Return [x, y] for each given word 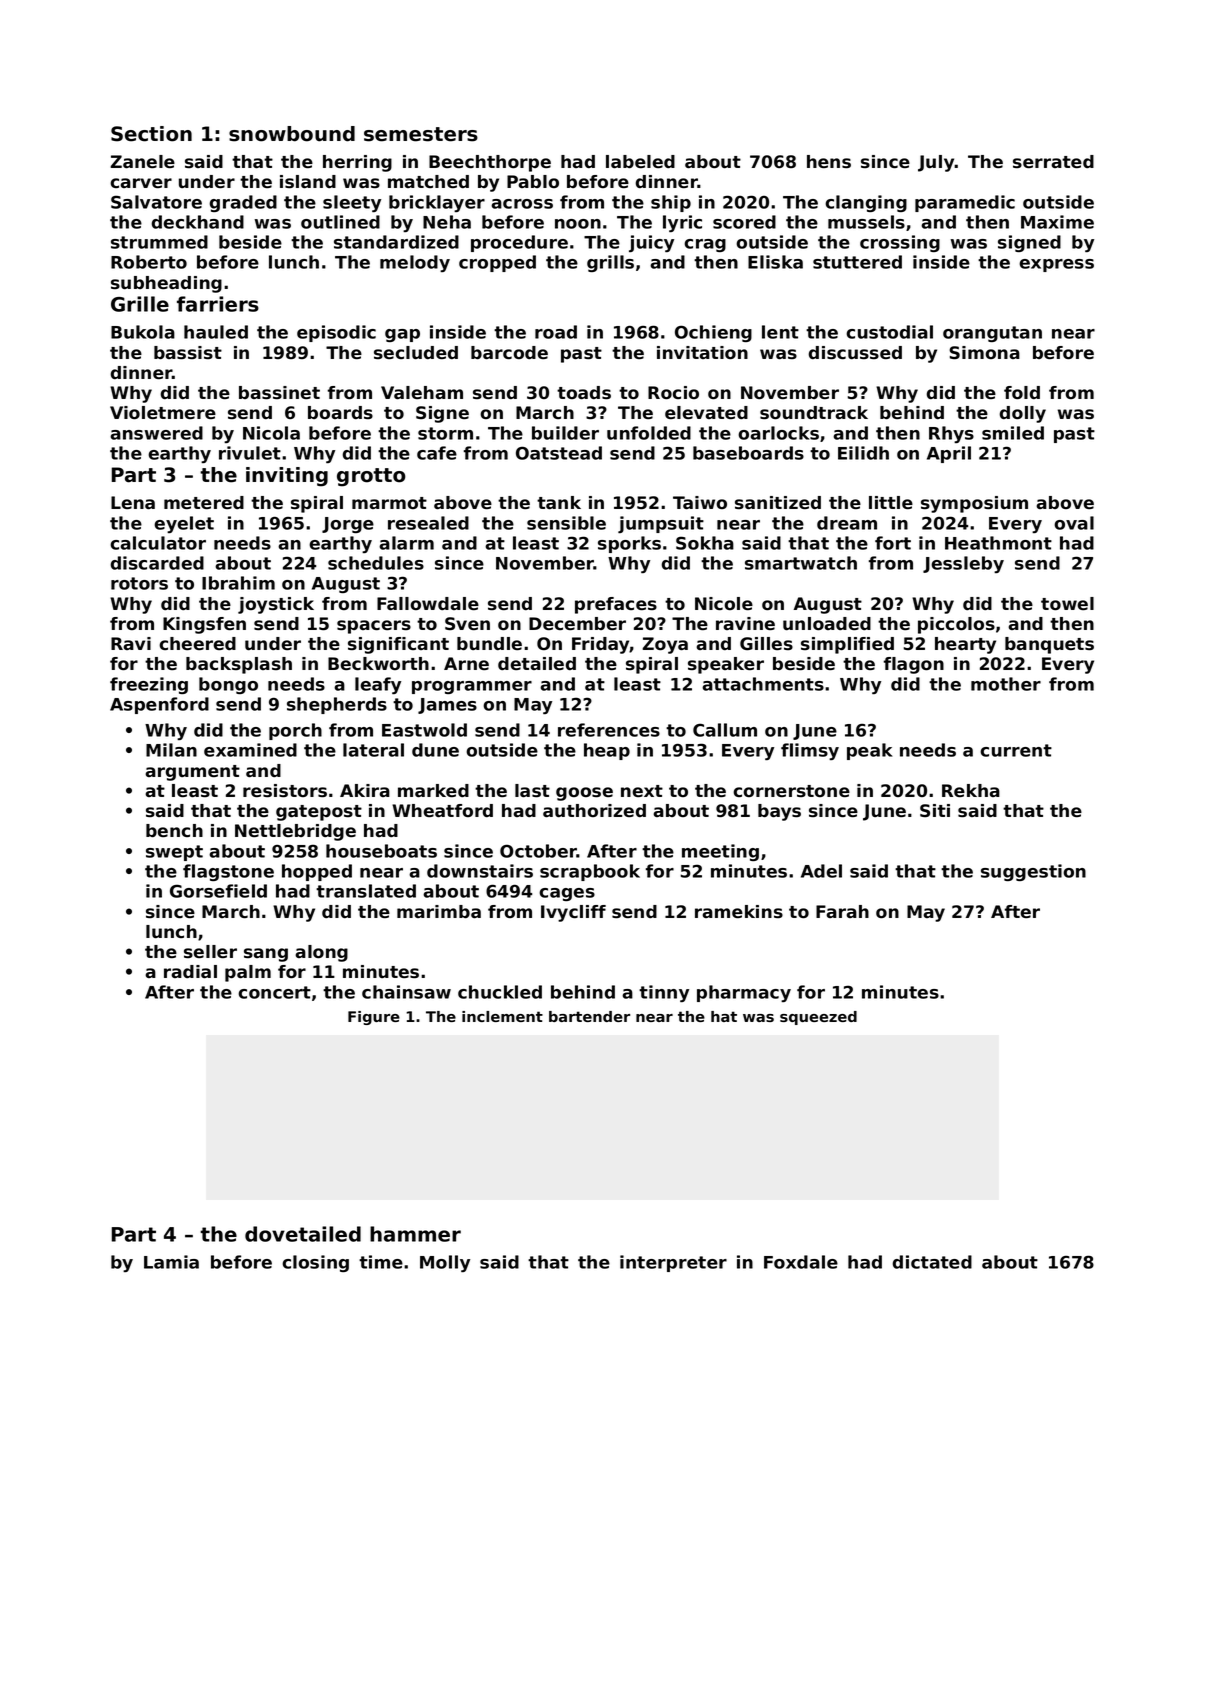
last [532, 791]
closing [315, 1263]
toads [584, 393]
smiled [1013, 433]
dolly [1023, 414]
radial [190, 972]
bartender [589, 1016]
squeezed [818, 1018]
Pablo [533, 181]
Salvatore [156, 202]
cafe [437, 453]
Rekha [971, 791]
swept [174, 853]
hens [829, 162]
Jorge [348, 525]
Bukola [143, 332]
